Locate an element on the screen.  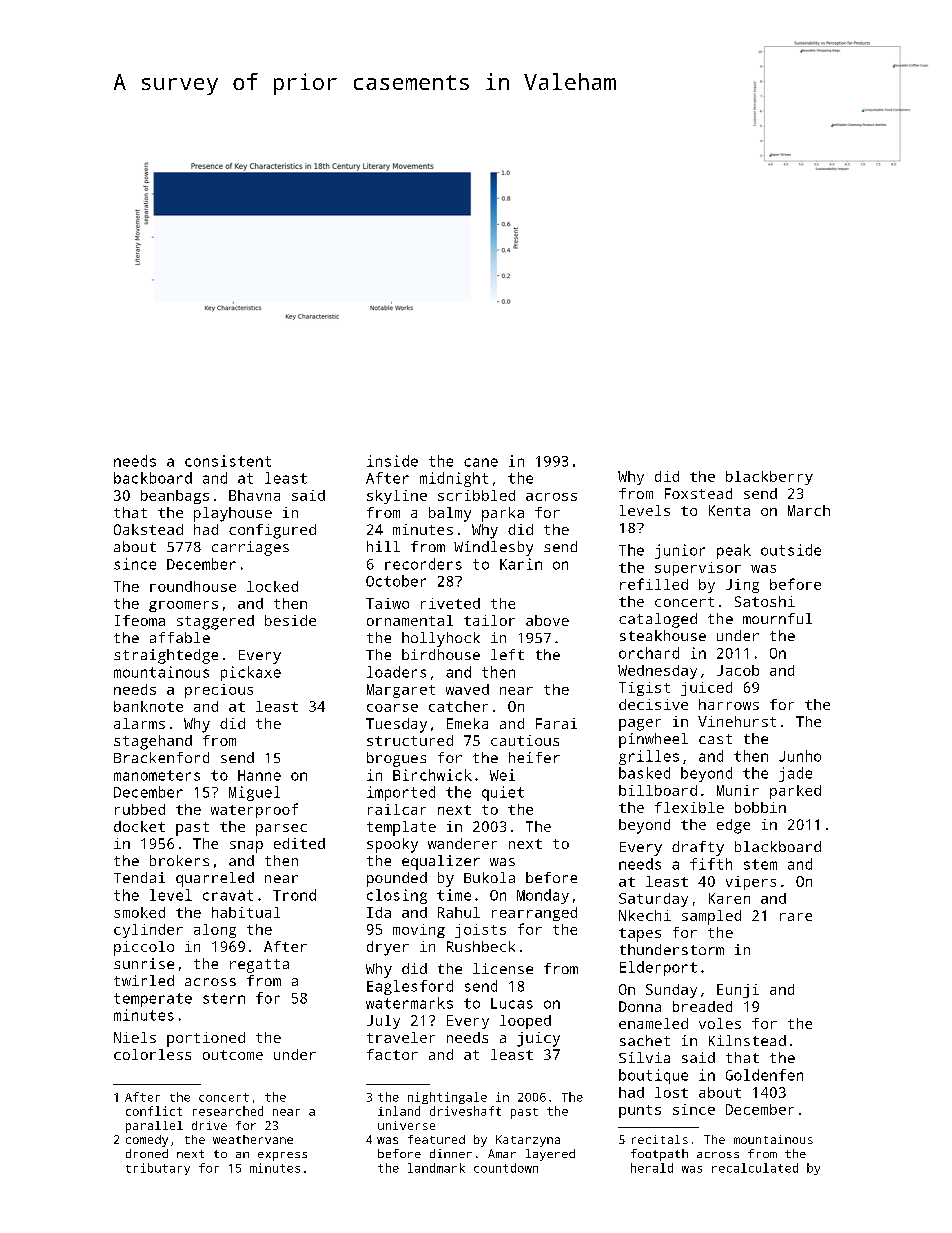
blackberry is located at coordinates (769, 478).
